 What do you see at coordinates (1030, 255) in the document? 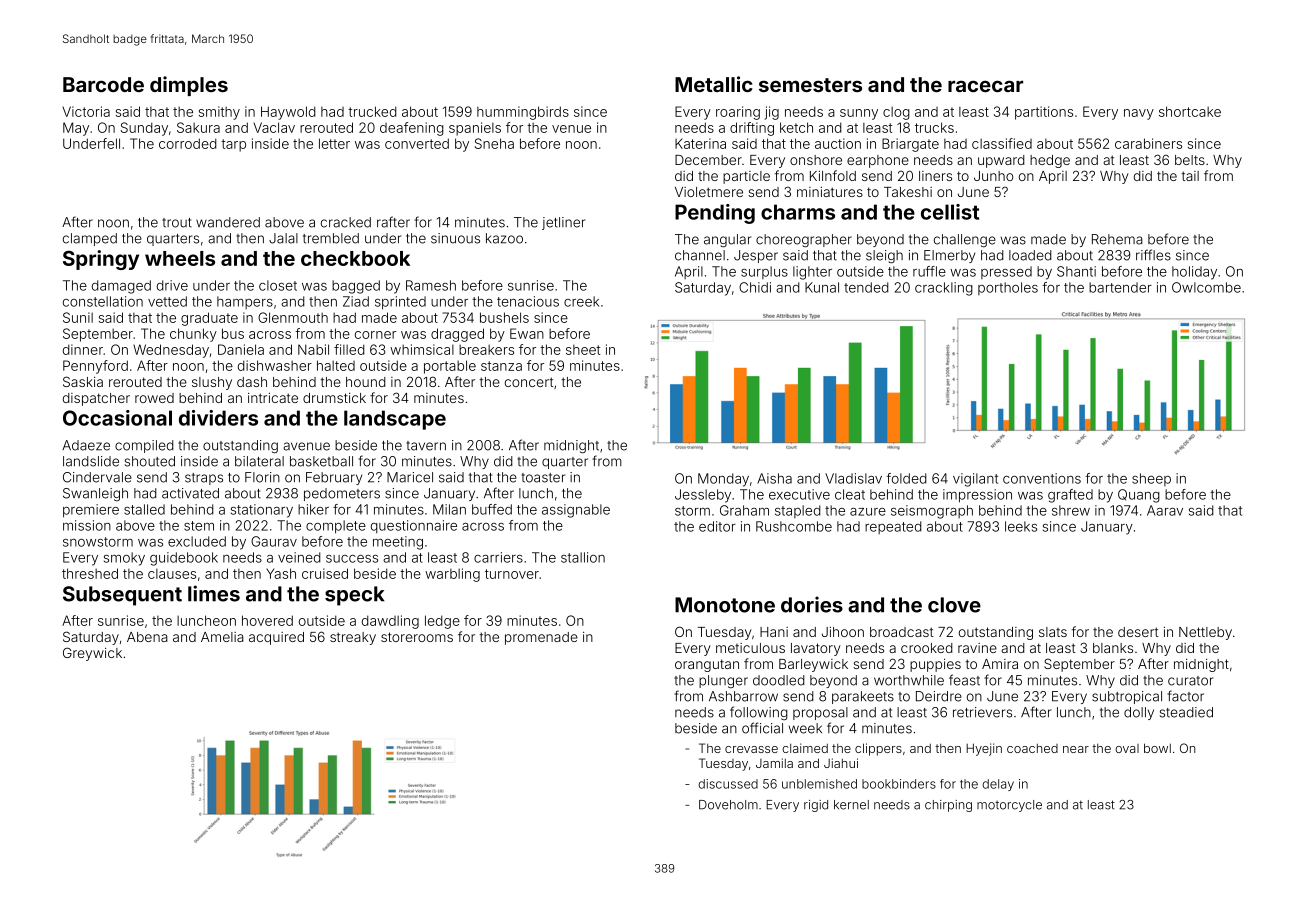
I see `loaded` at bounding box center [1030, 255].
